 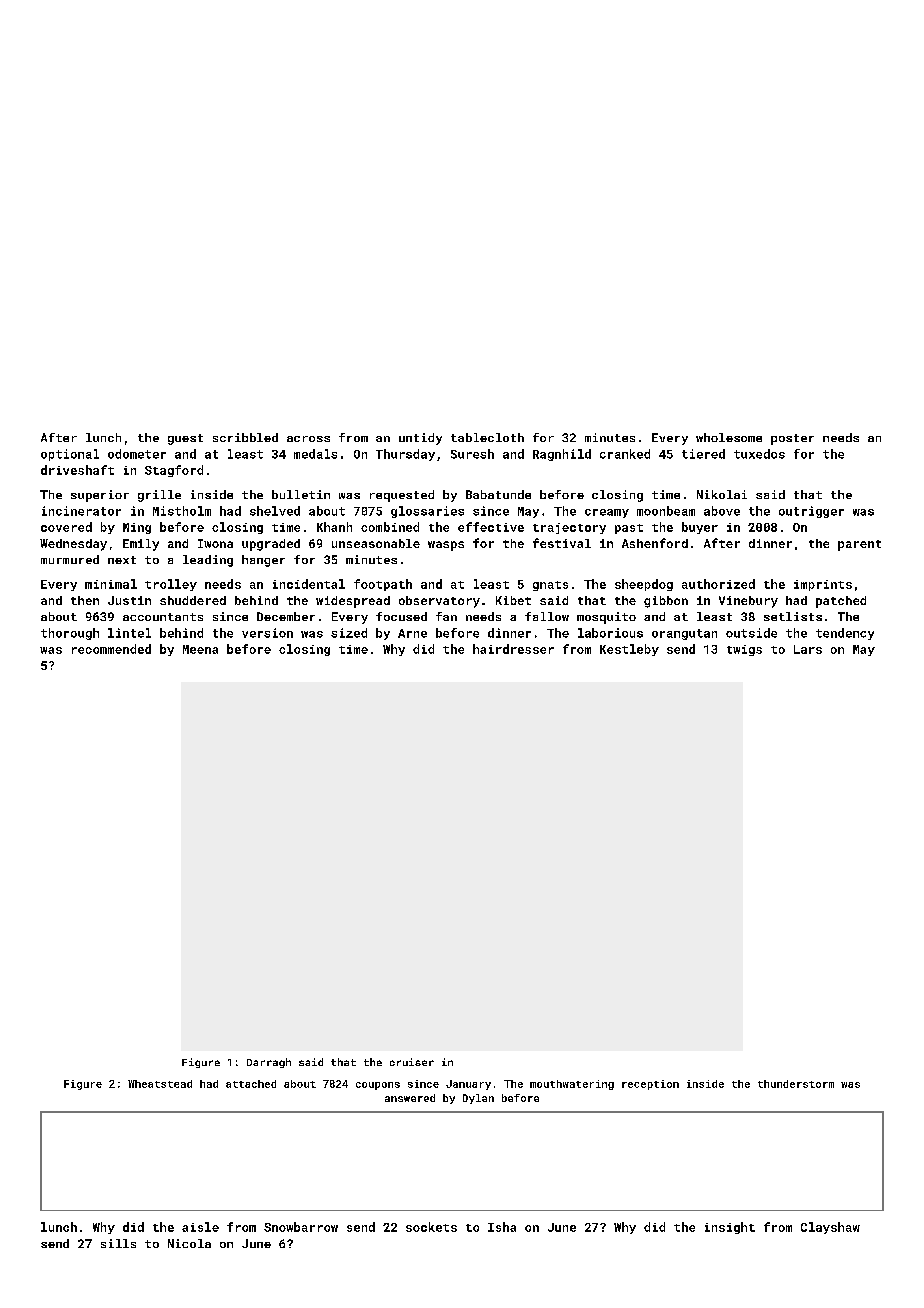 I want to click on hairdresser, so click(x=513, y=649).
